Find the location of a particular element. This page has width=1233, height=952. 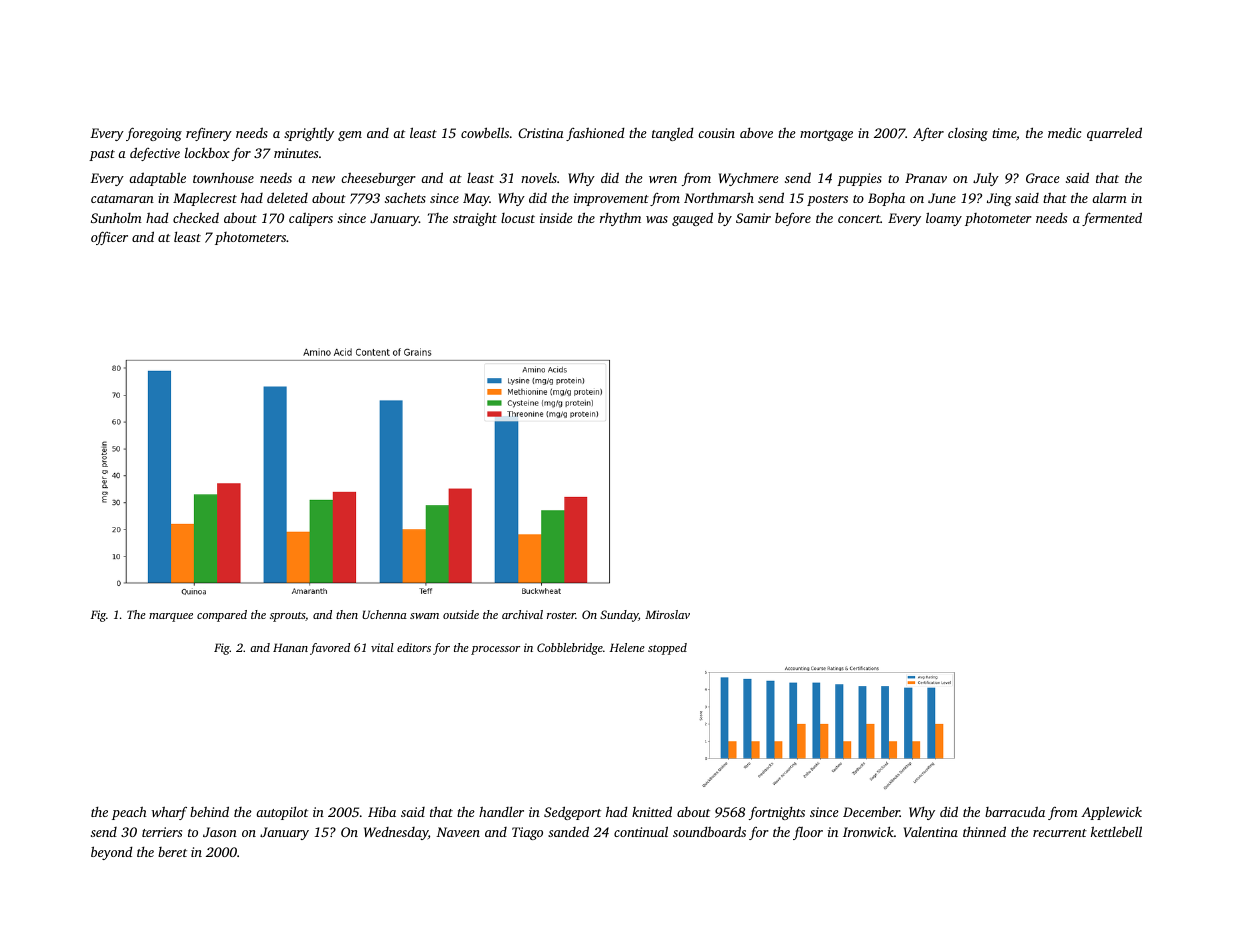

officer is located at coordinates (109, 238).
